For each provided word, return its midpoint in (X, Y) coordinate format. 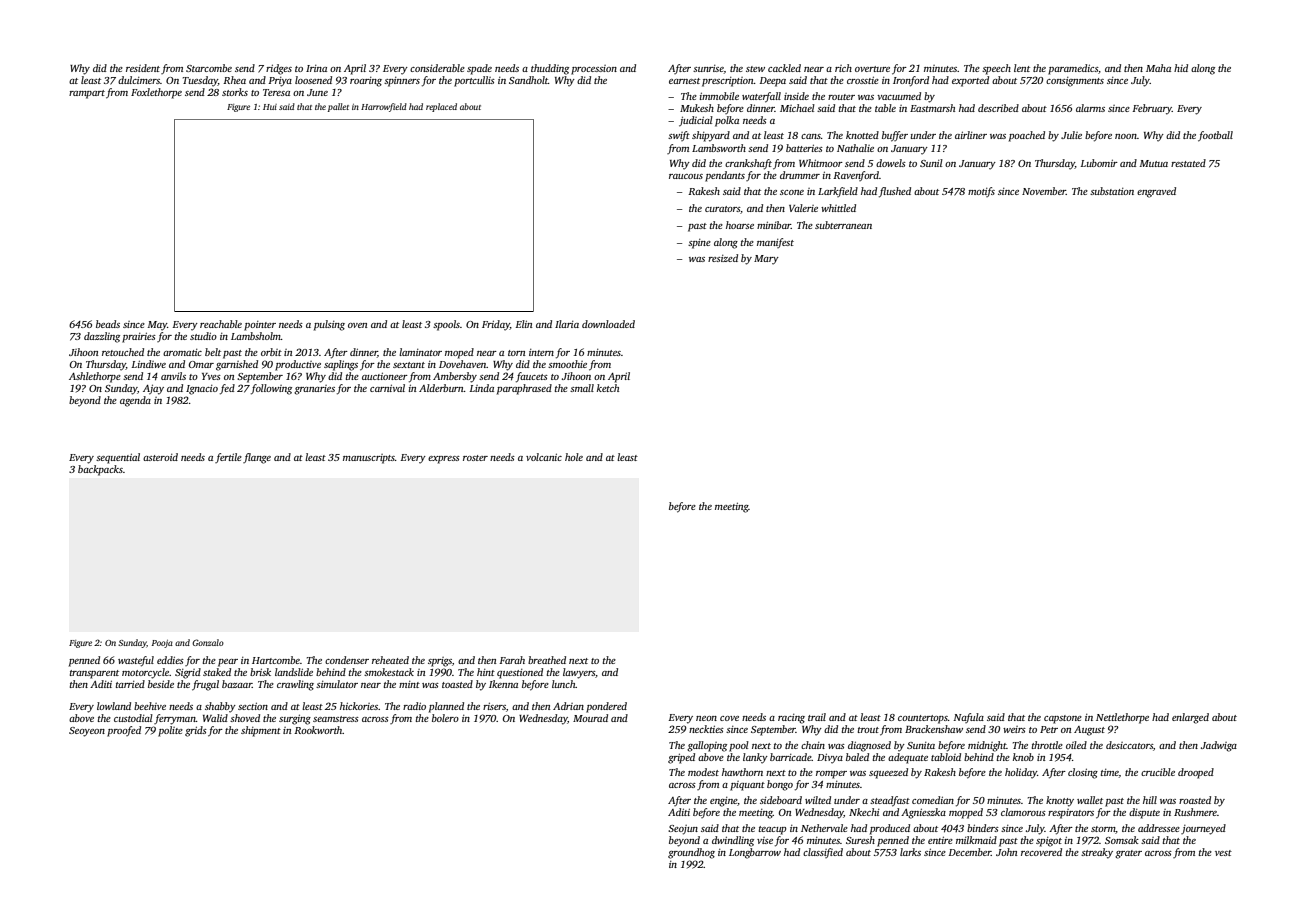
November (1044, 191)
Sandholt (528, 80)
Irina (316, 68)
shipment (261, 731)
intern (541, 352)
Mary (766, 260)
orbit (271, 352)
